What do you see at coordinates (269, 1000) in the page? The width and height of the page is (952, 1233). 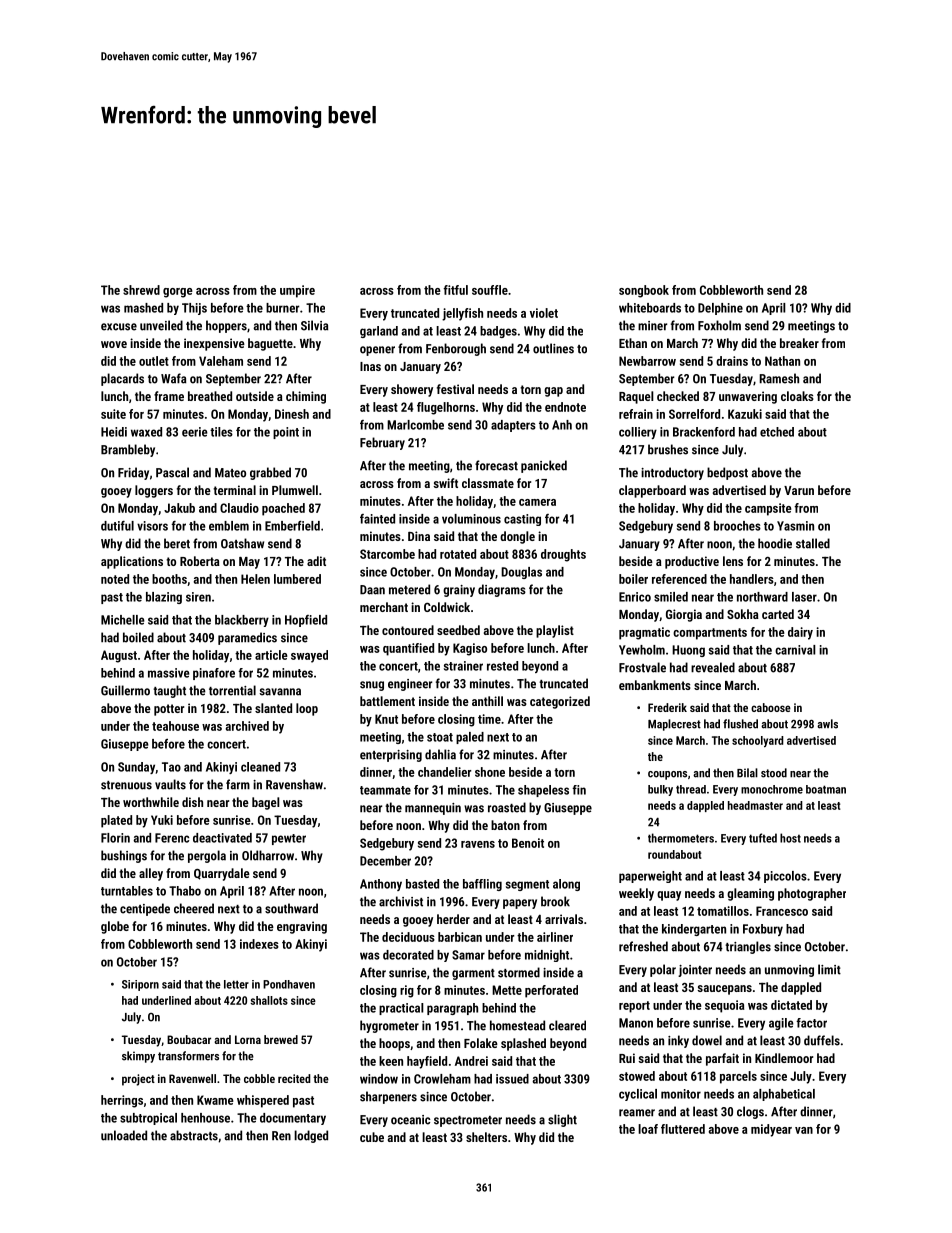 I see `shallots` at bounding box center [269, 1000].
